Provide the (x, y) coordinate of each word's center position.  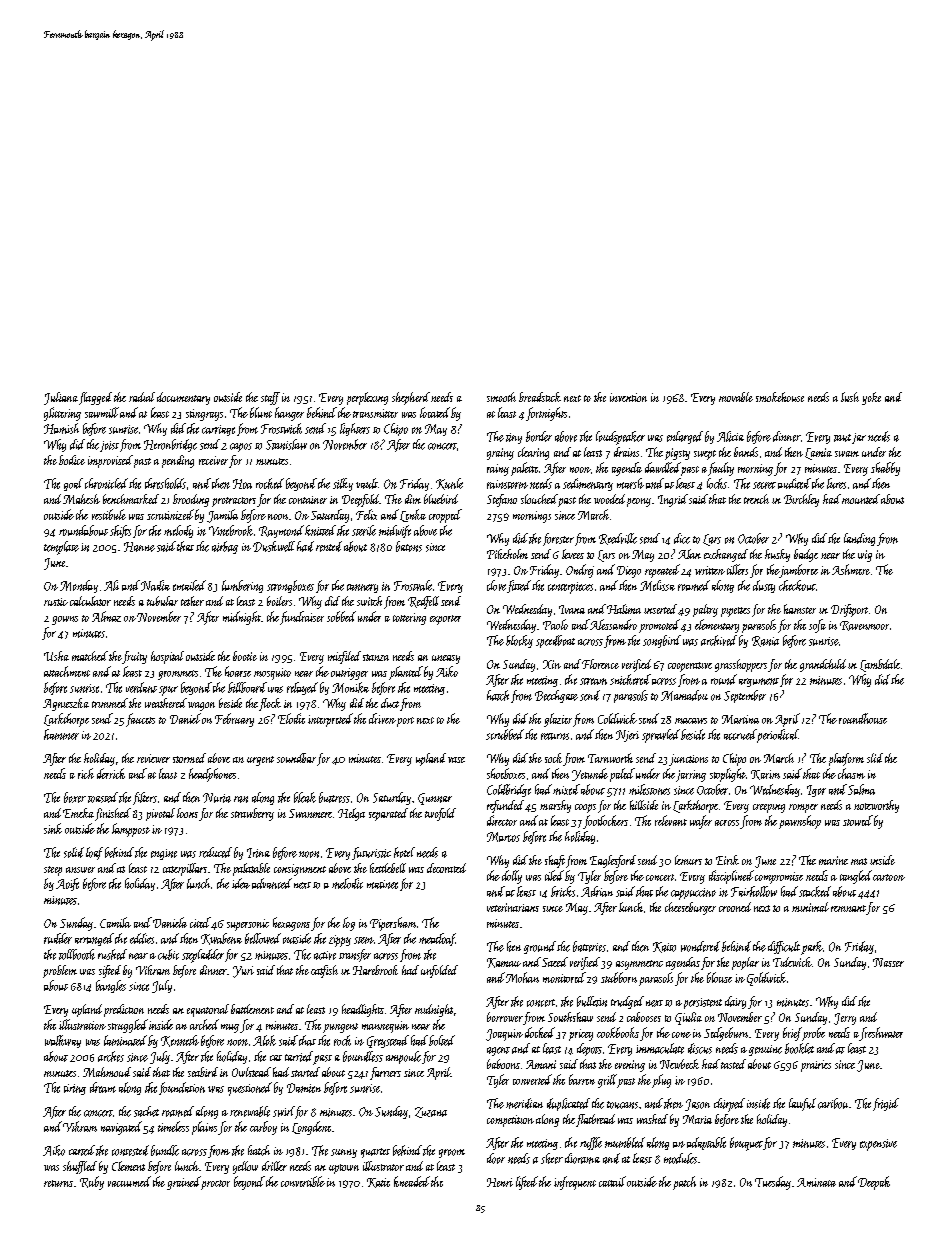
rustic (56, 602)
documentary (183, 398)
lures (836, 483)
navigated (121, 1128)
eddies (142, 938)
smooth (501, 397)
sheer (552, 1158)
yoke (871, 398)
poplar (745, 963)
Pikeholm (507, 554)
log (349, 924)
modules (680, 1158)
